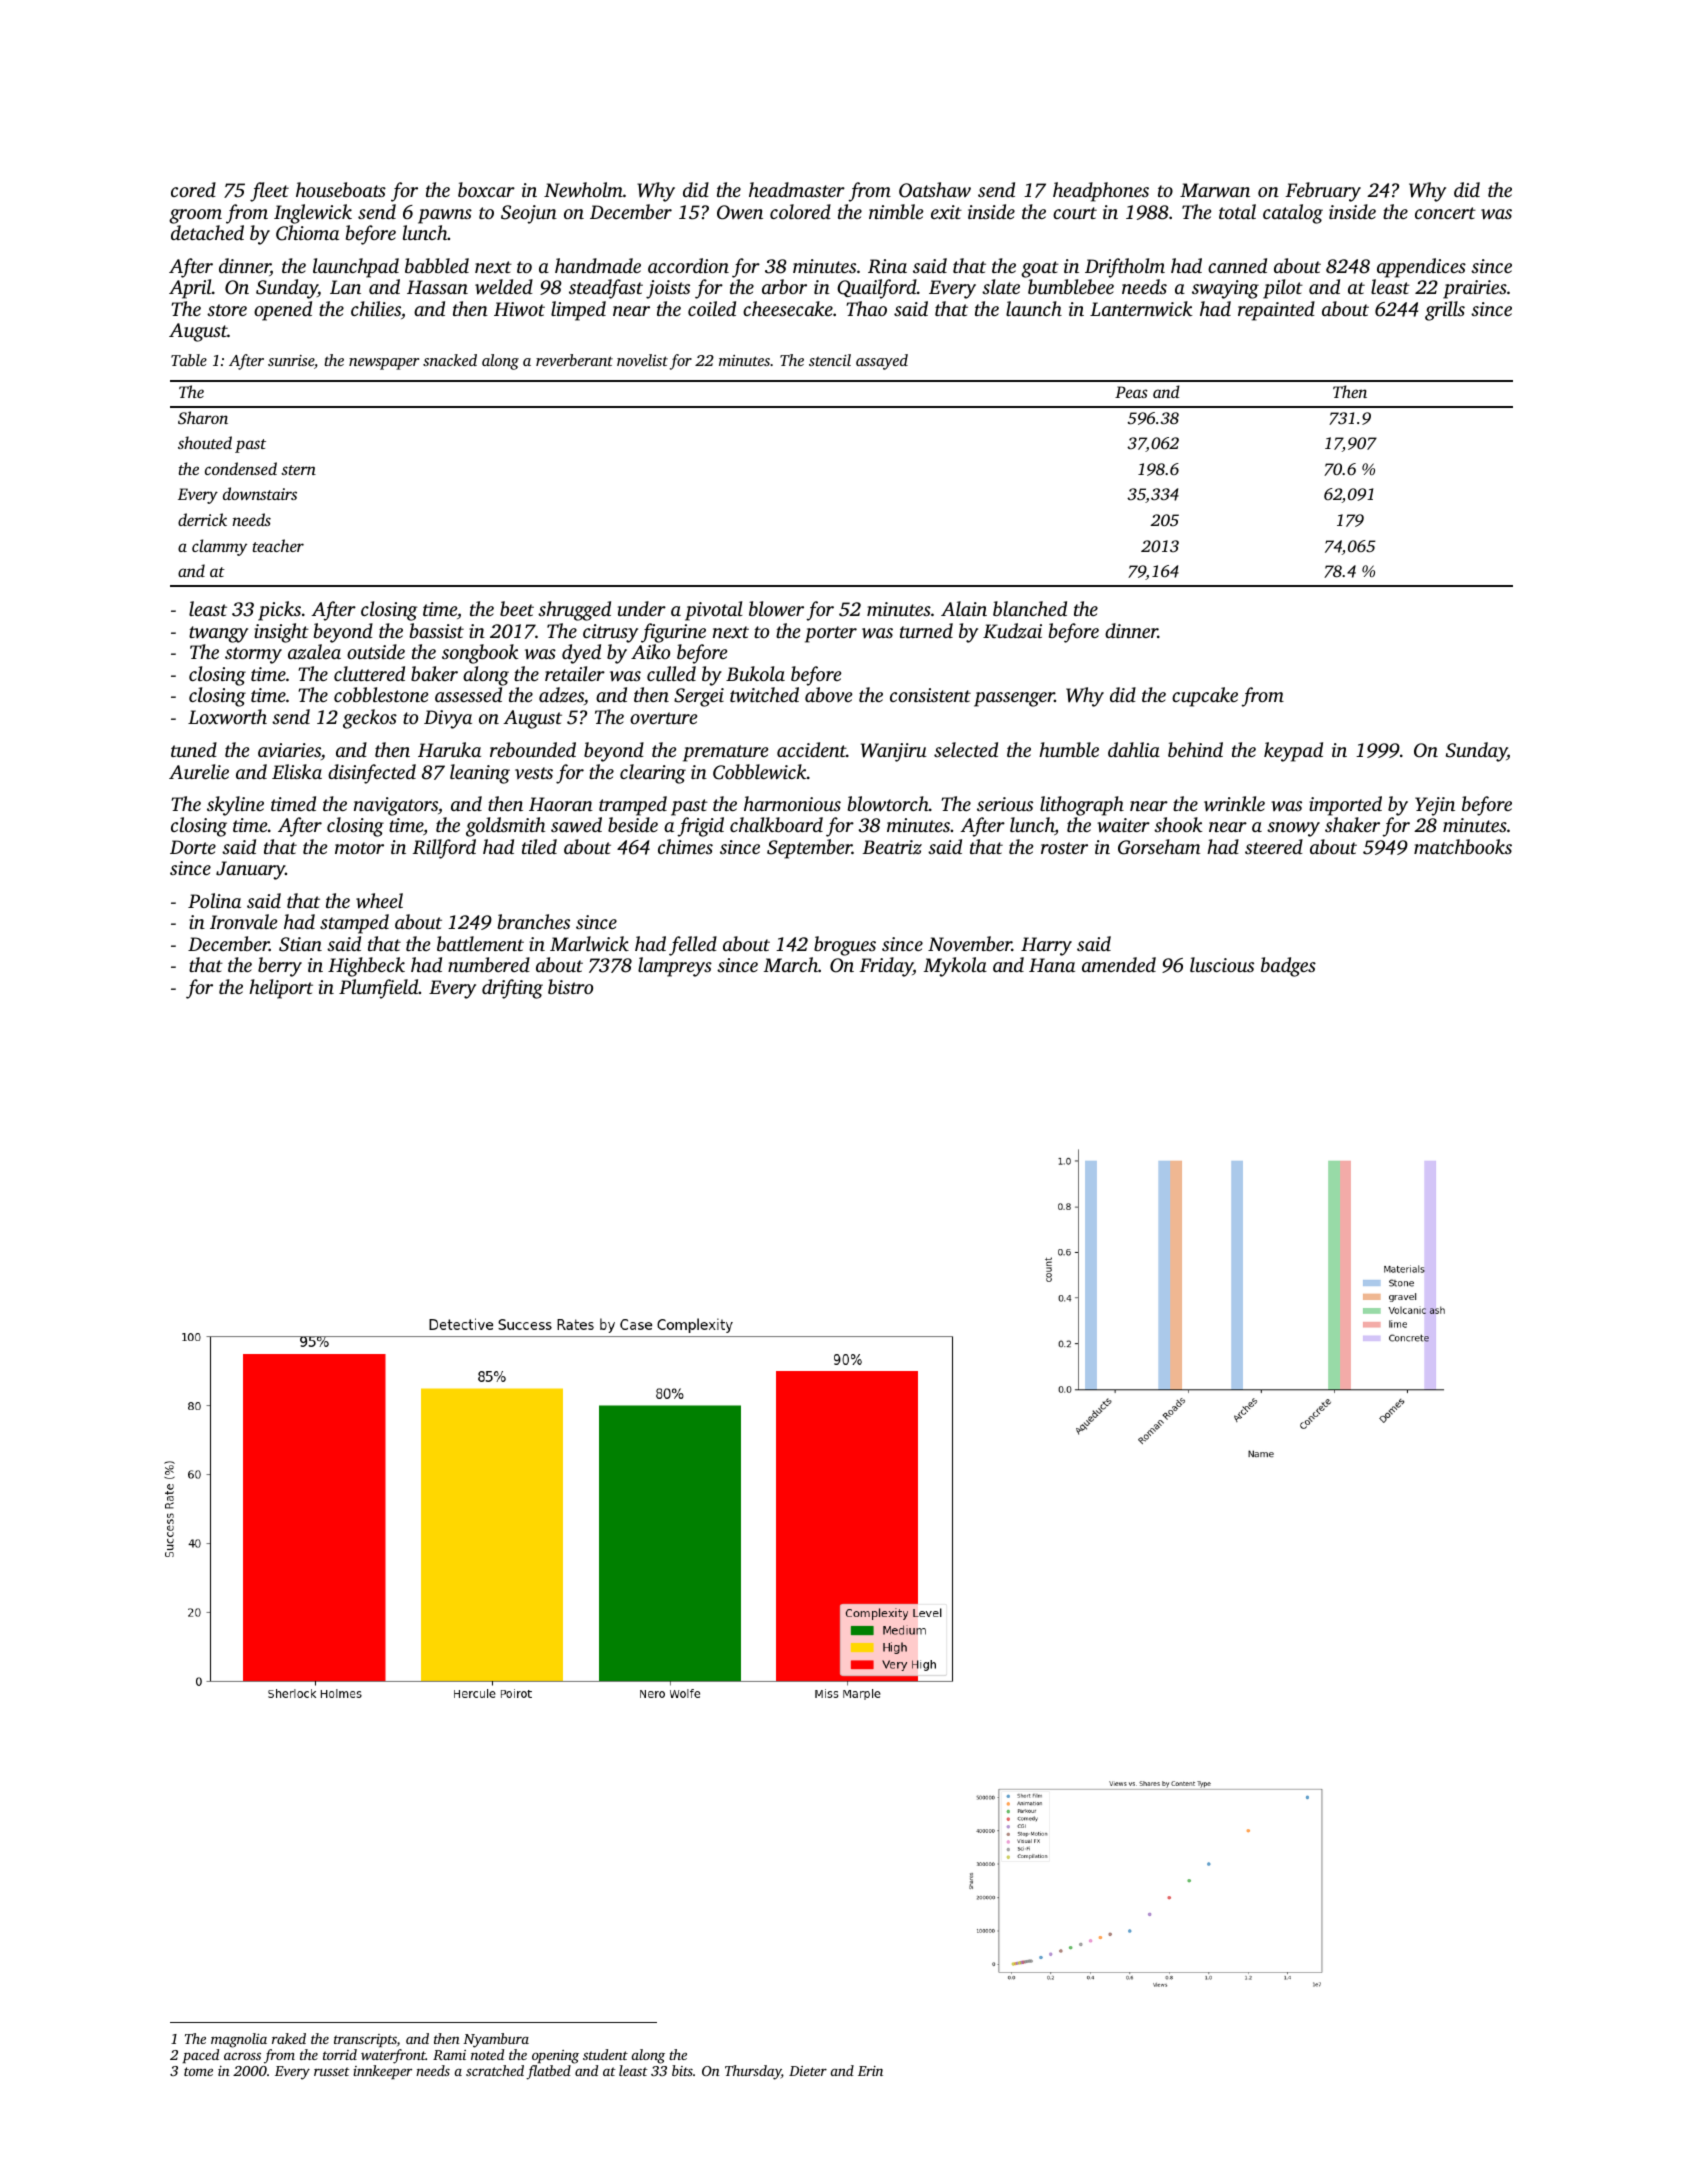 This image has width=1683, height=2178. I want to click on Dieter, so click(808, 2071).
